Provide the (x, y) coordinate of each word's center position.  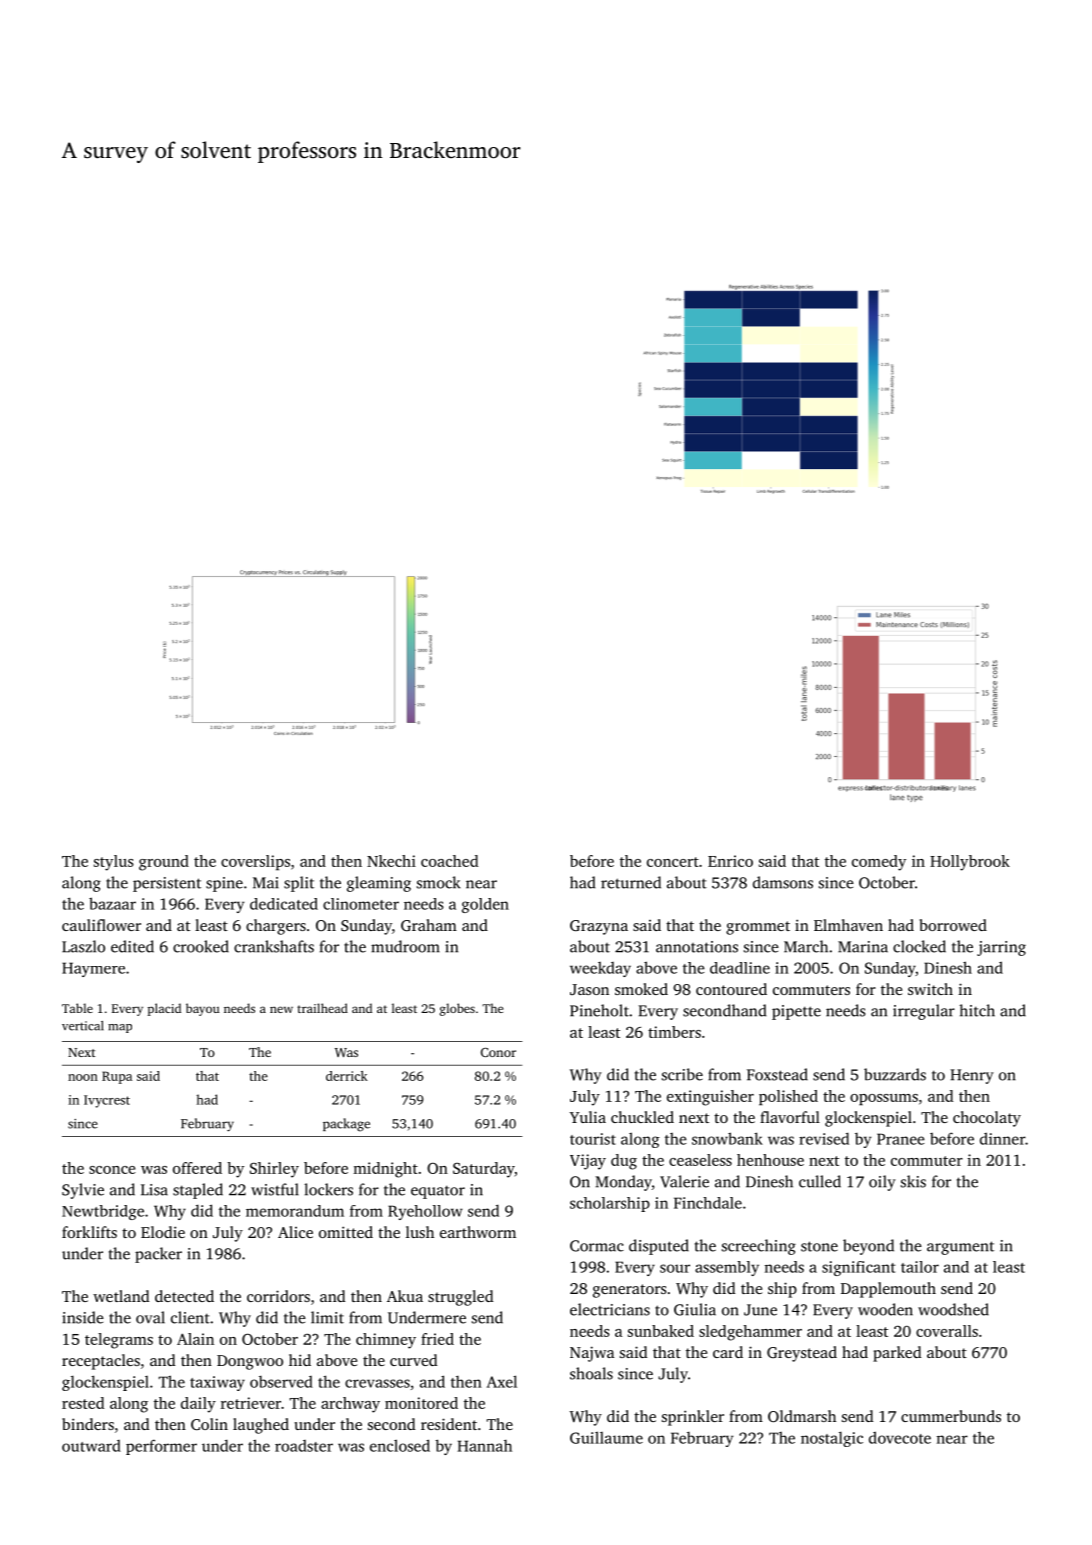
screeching (759, 1247)
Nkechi (391, 861)
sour (675, 1268)
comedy (879, 863)
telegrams (119, 1341)
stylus (114, 863)
